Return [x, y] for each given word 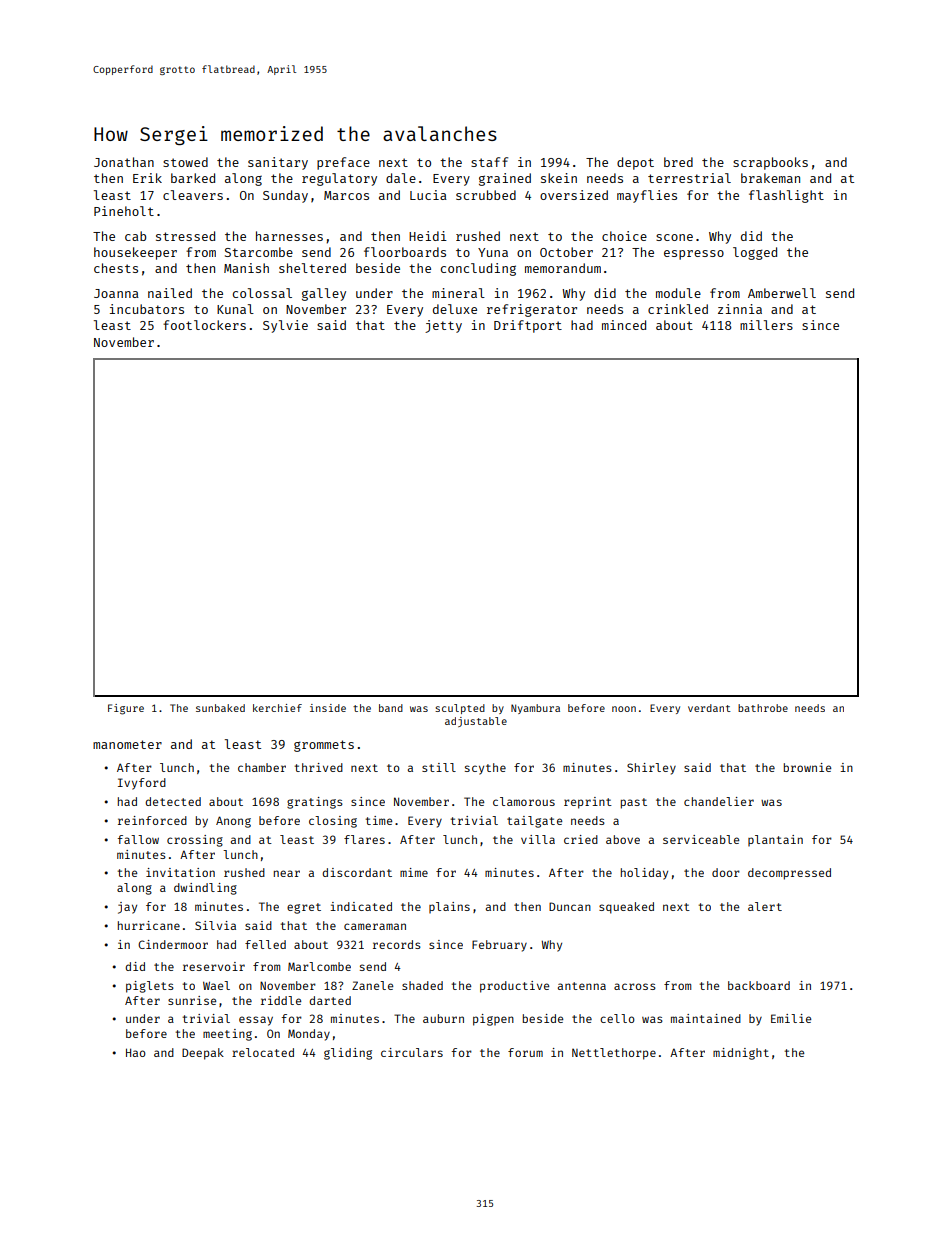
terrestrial [689, 178]
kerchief [277, 708]
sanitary [278, 163]
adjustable [476, 722]
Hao [136, 1052]
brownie [807, 767]
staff [489, 162]
